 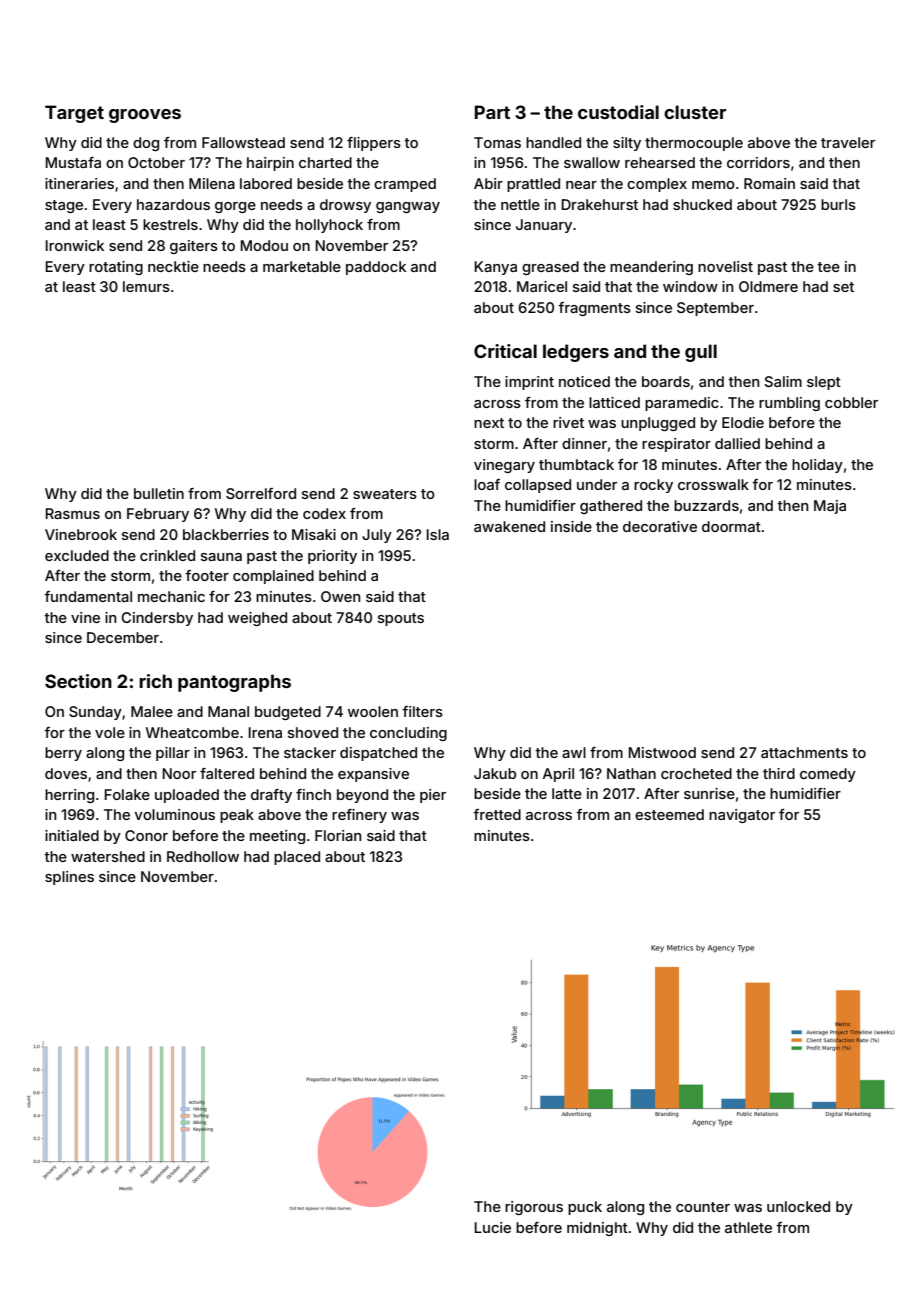 What do you see at coordinates (662, 752) in the screenshot?
I see `Mistwood` at bounding box center [662, 752].
